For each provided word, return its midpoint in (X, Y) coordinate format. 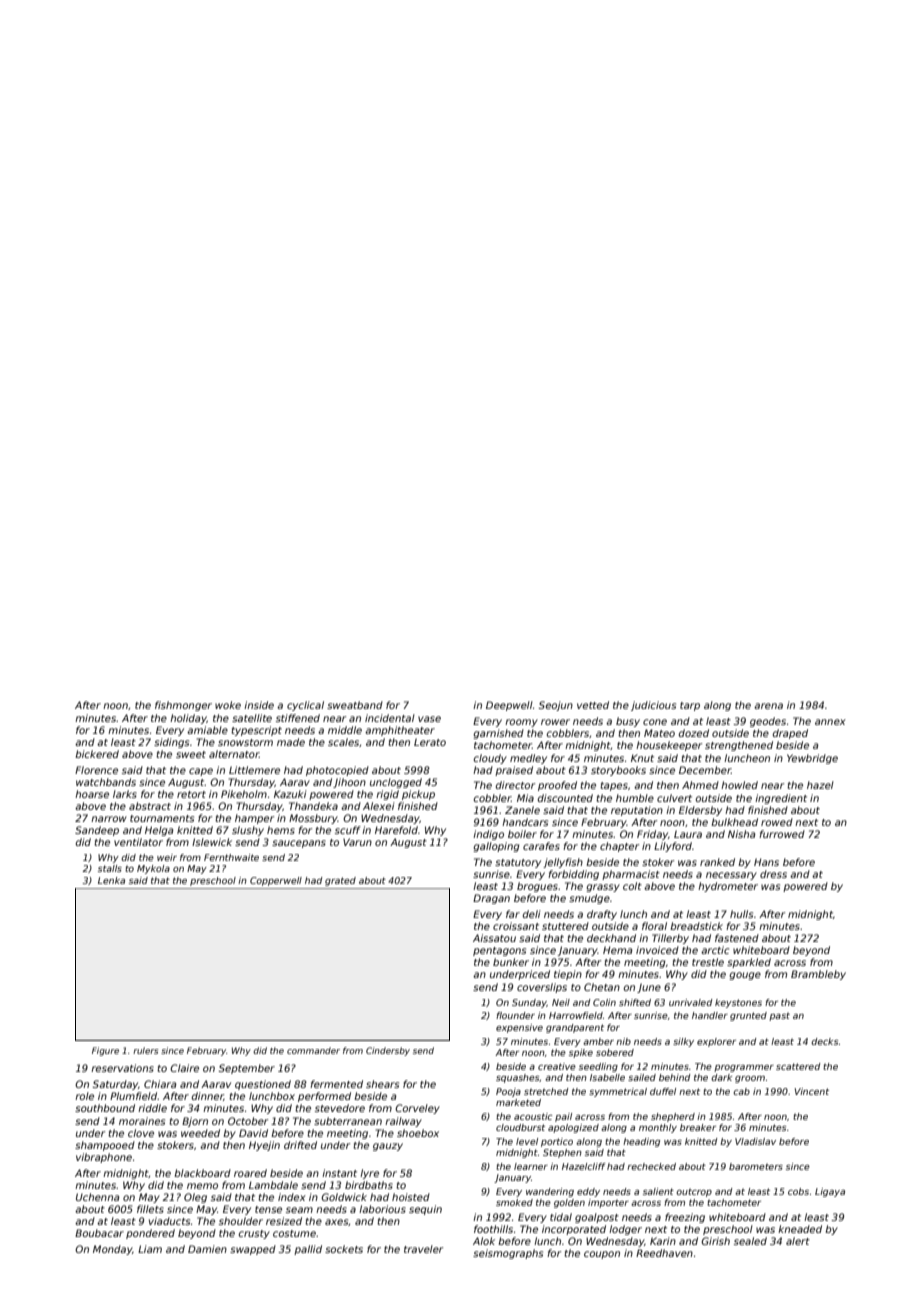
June (649, 988)
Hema (617, 950)
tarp (690, 706)
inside (259, 705)
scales (343, 742)
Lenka (111, 880)
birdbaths (369, 1185)
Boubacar (99, 1233)
